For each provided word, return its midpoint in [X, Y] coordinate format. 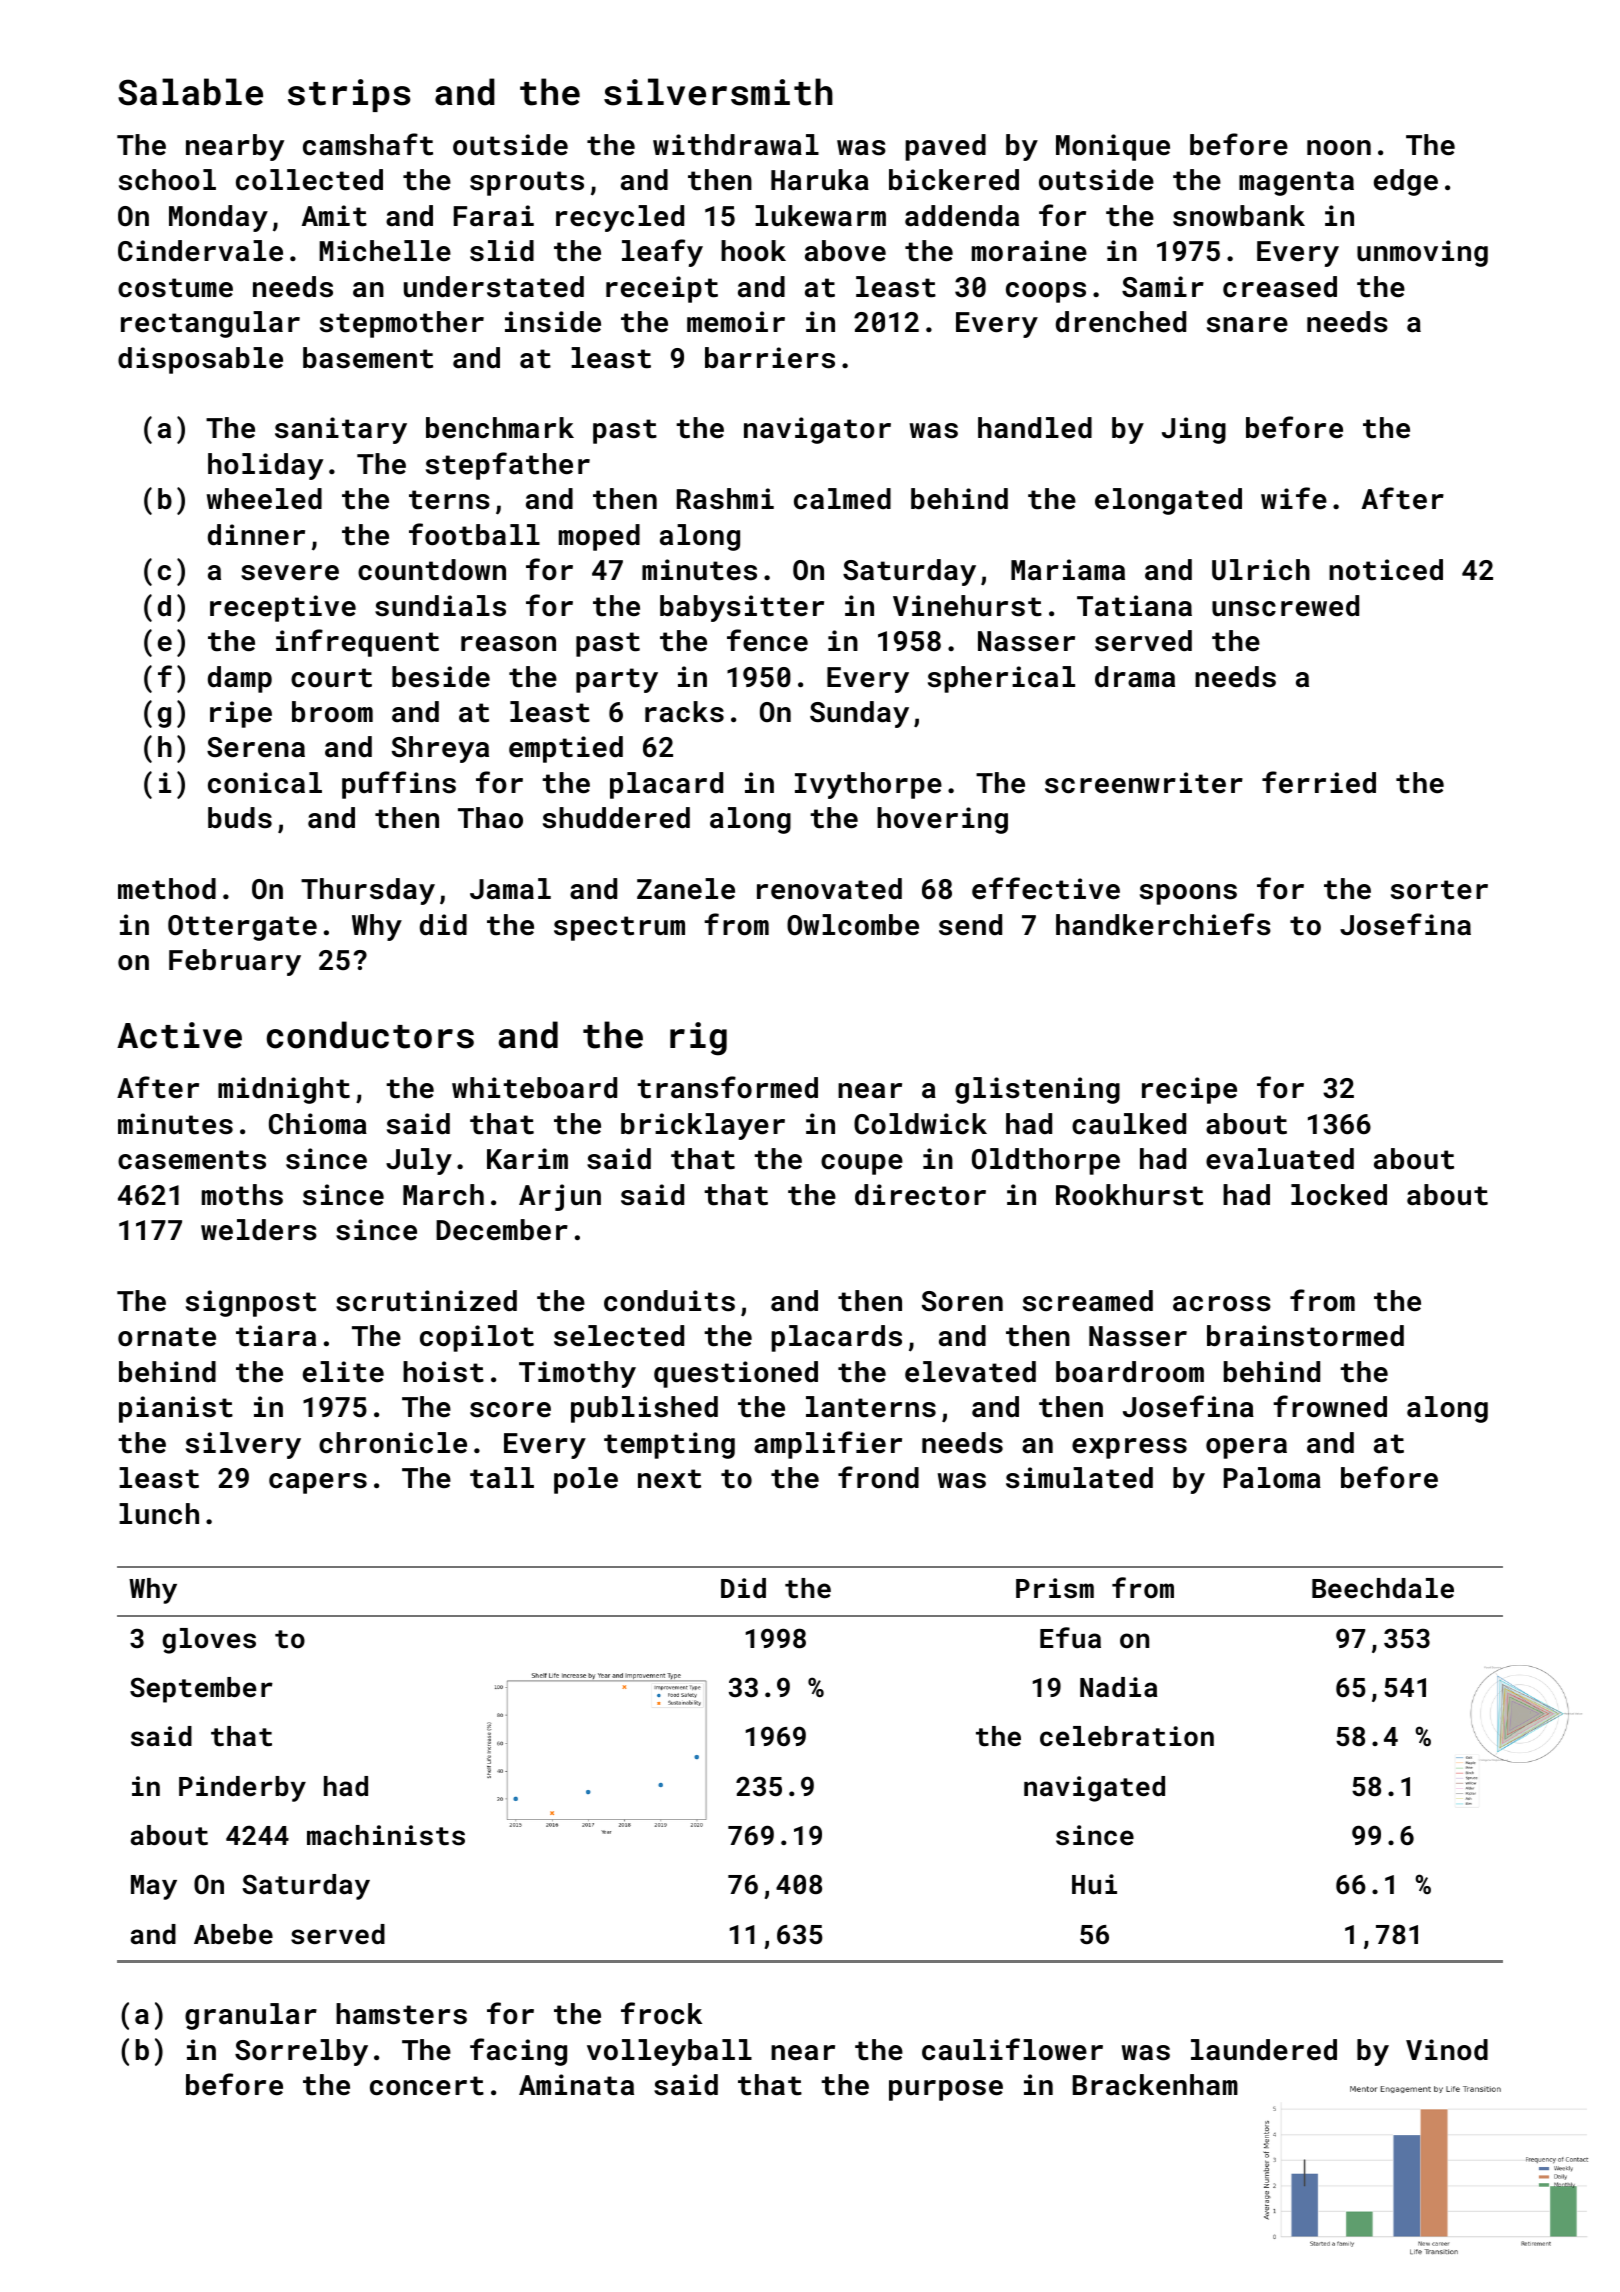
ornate [167, 1337]
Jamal [510, 889]
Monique [1113, 147]
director [920, 1195]
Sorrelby [301, 2052]
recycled [620, 218]
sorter [1439, 890]
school [167, 180]
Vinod [1447, 2050]
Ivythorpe [868, 785]
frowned [1330, 1406]
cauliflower [1012, 2049]
